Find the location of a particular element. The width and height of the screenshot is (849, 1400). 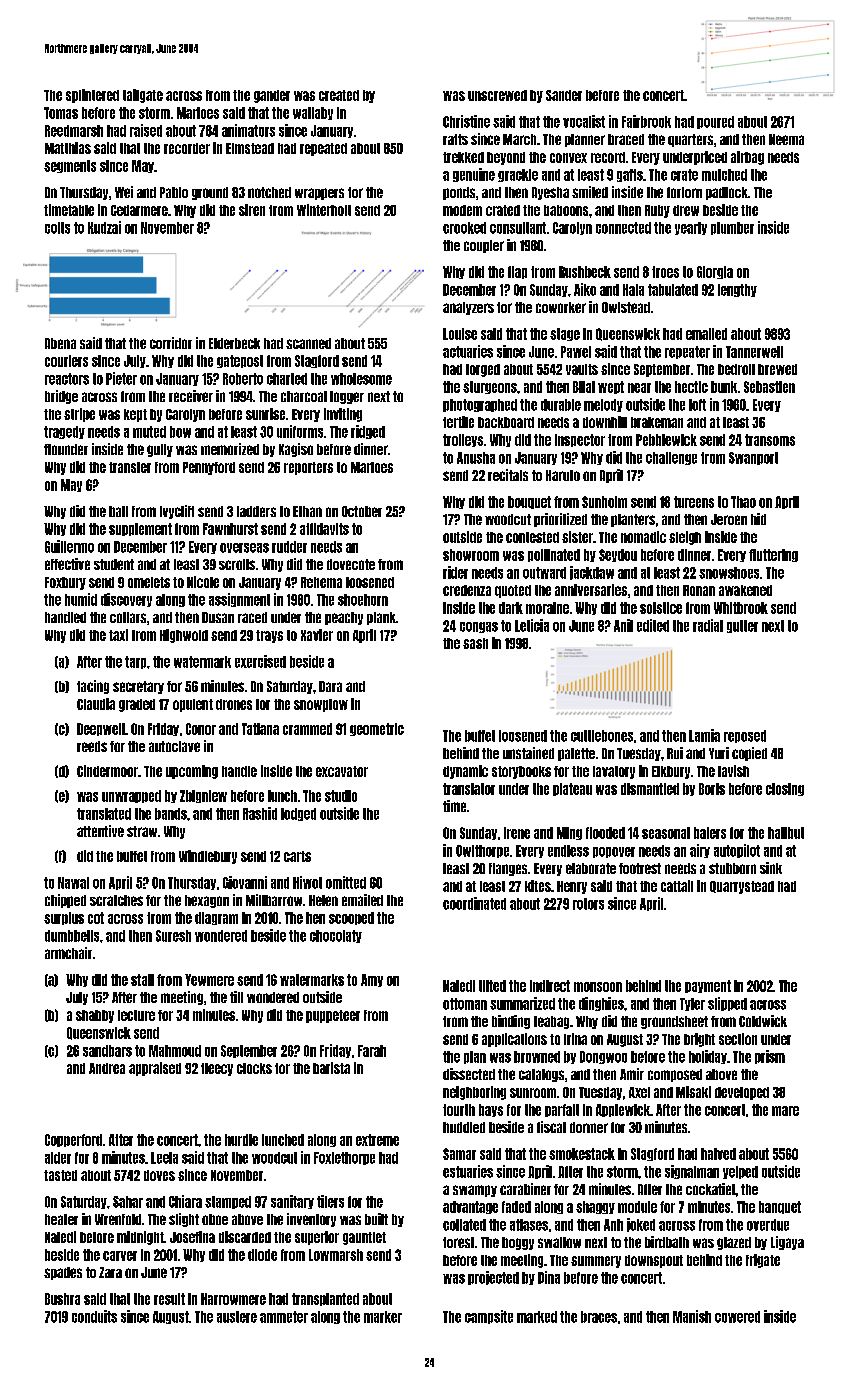

kites is located at coordinates (538, 886).
